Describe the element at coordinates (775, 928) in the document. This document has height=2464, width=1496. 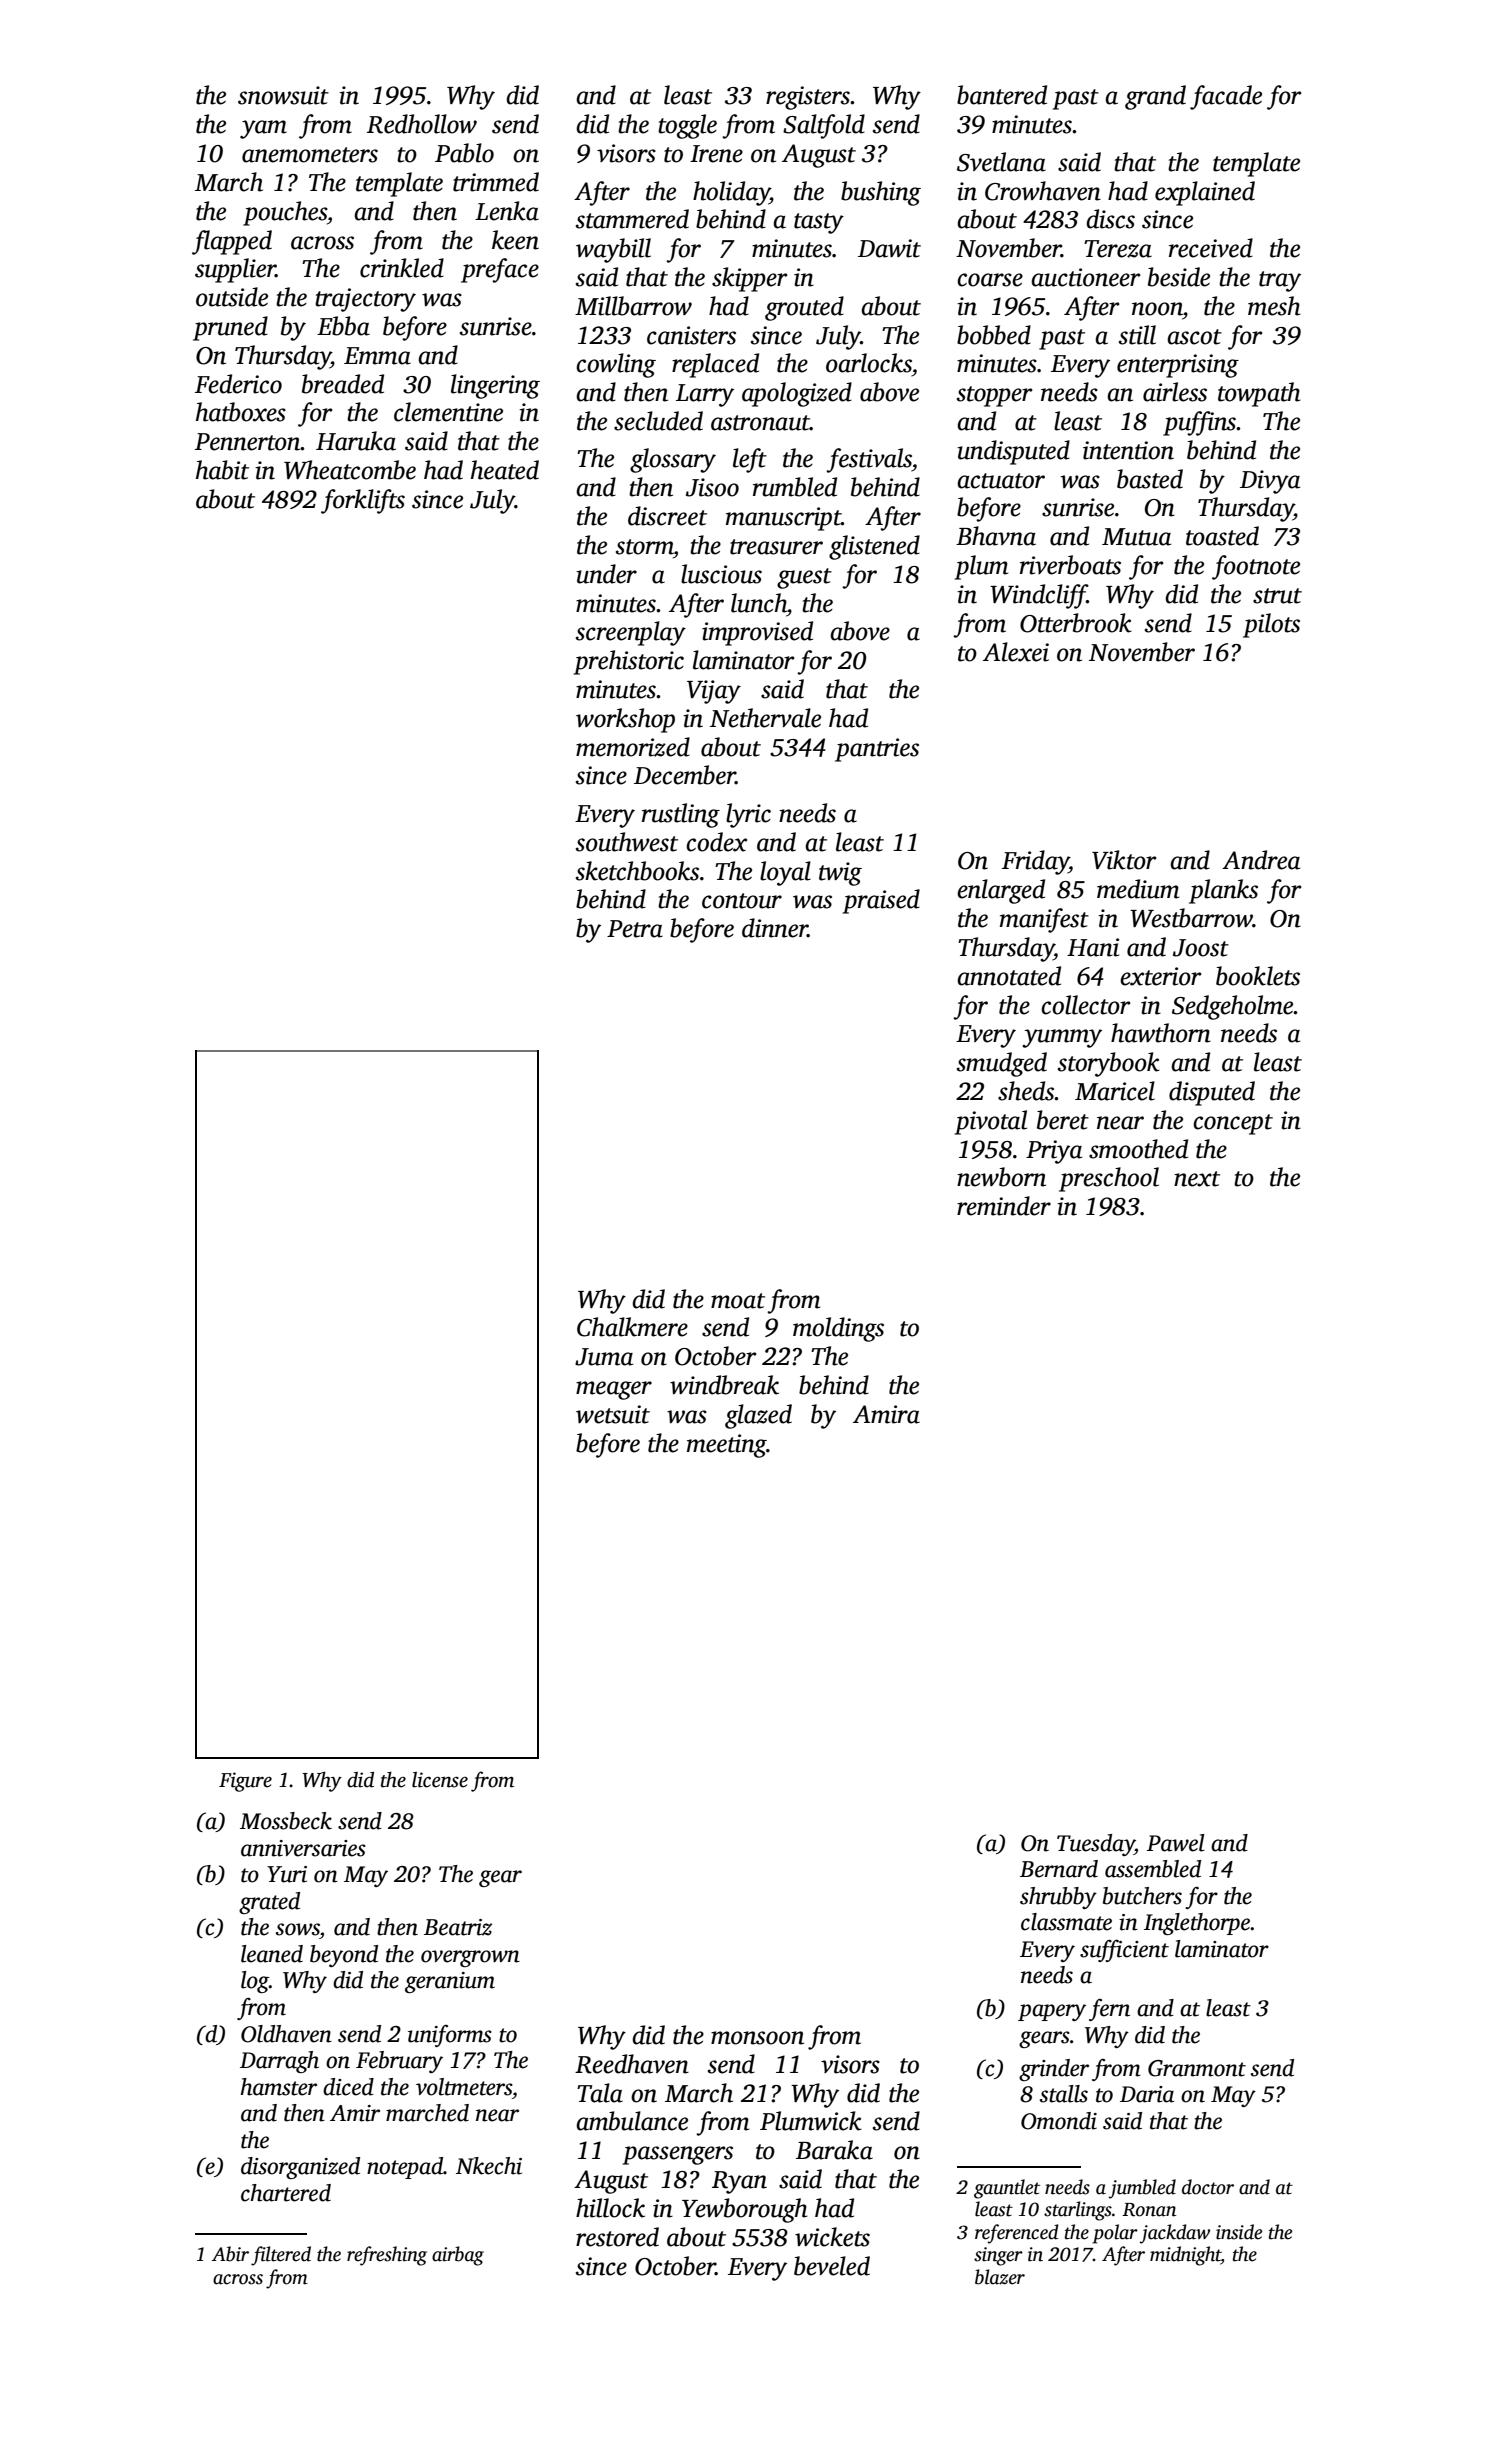
I see `dinner` at that location.
